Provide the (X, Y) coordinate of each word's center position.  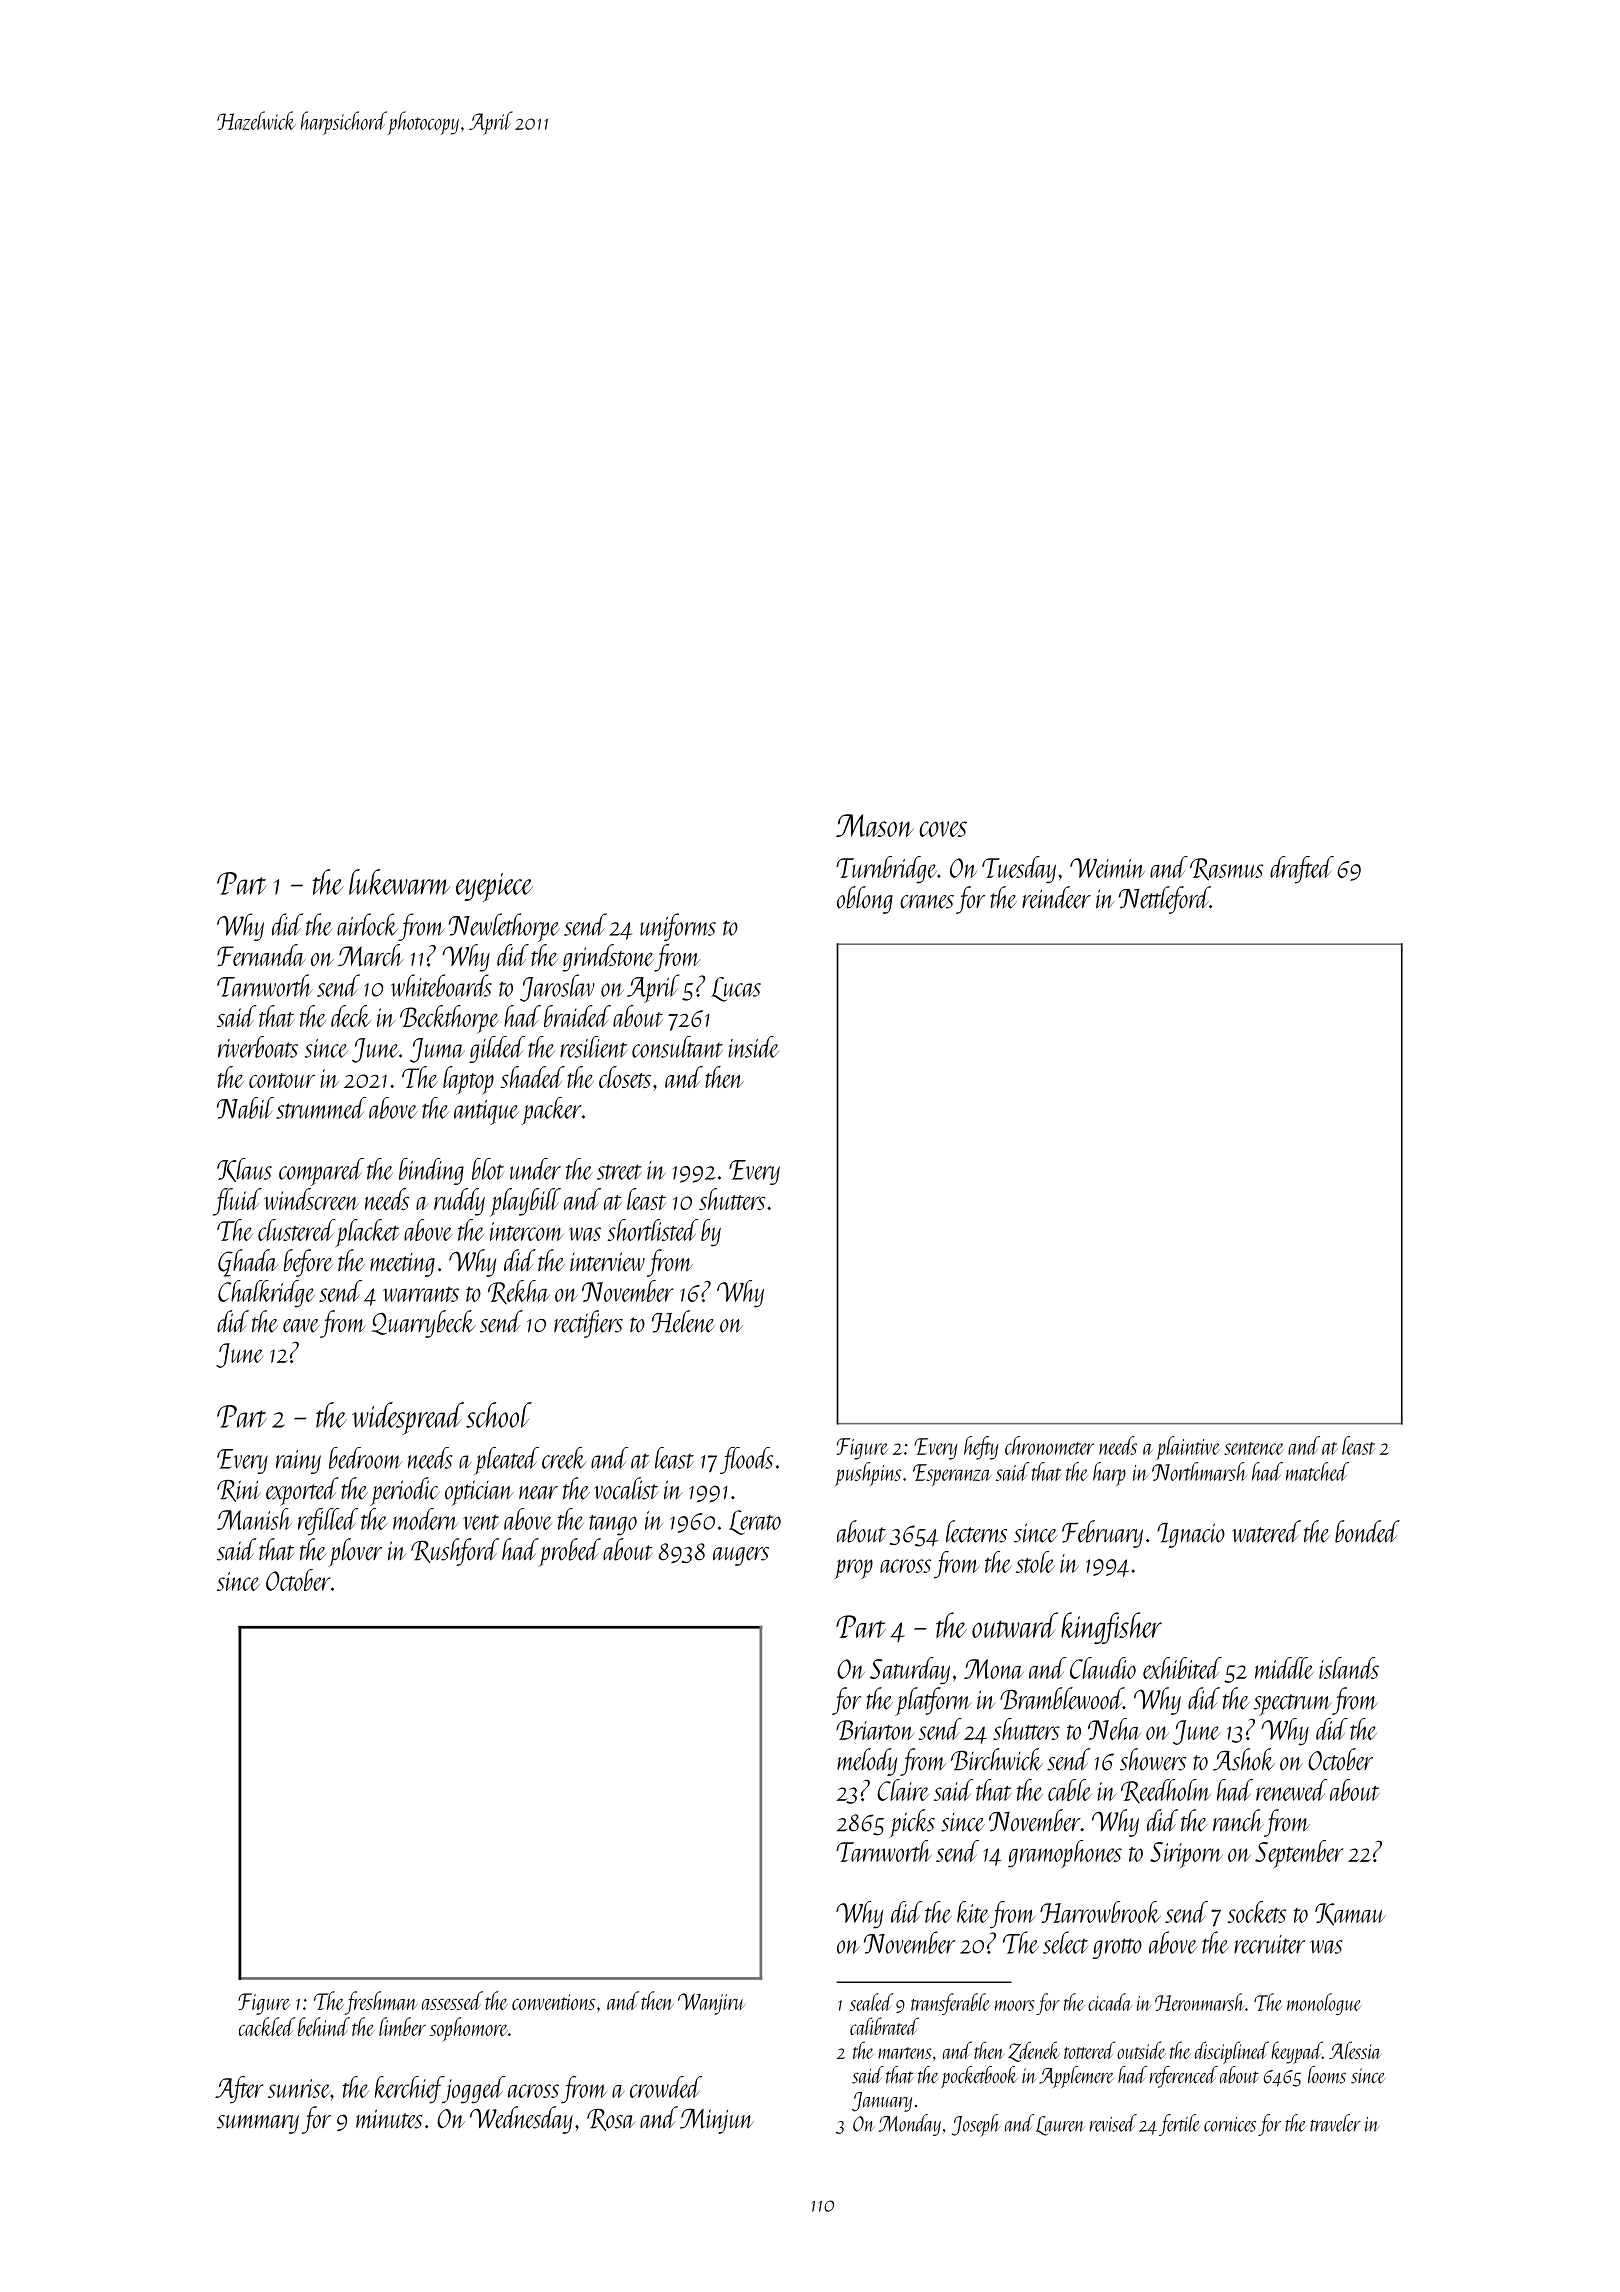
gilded (497, 1049)
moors (1015, 2005)
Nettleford (1164, 900)
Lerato (755, 1522)
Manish (254, 1519)
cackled (267, 2026)
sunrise (299, 2088)
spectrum (1292, 1705)
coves (943, 829)
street (619, 1172)
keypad (1296, 2052)
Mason (875, 825)
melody (867, 1762)
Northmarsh (1199, 1471)
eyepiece (494, 887)
